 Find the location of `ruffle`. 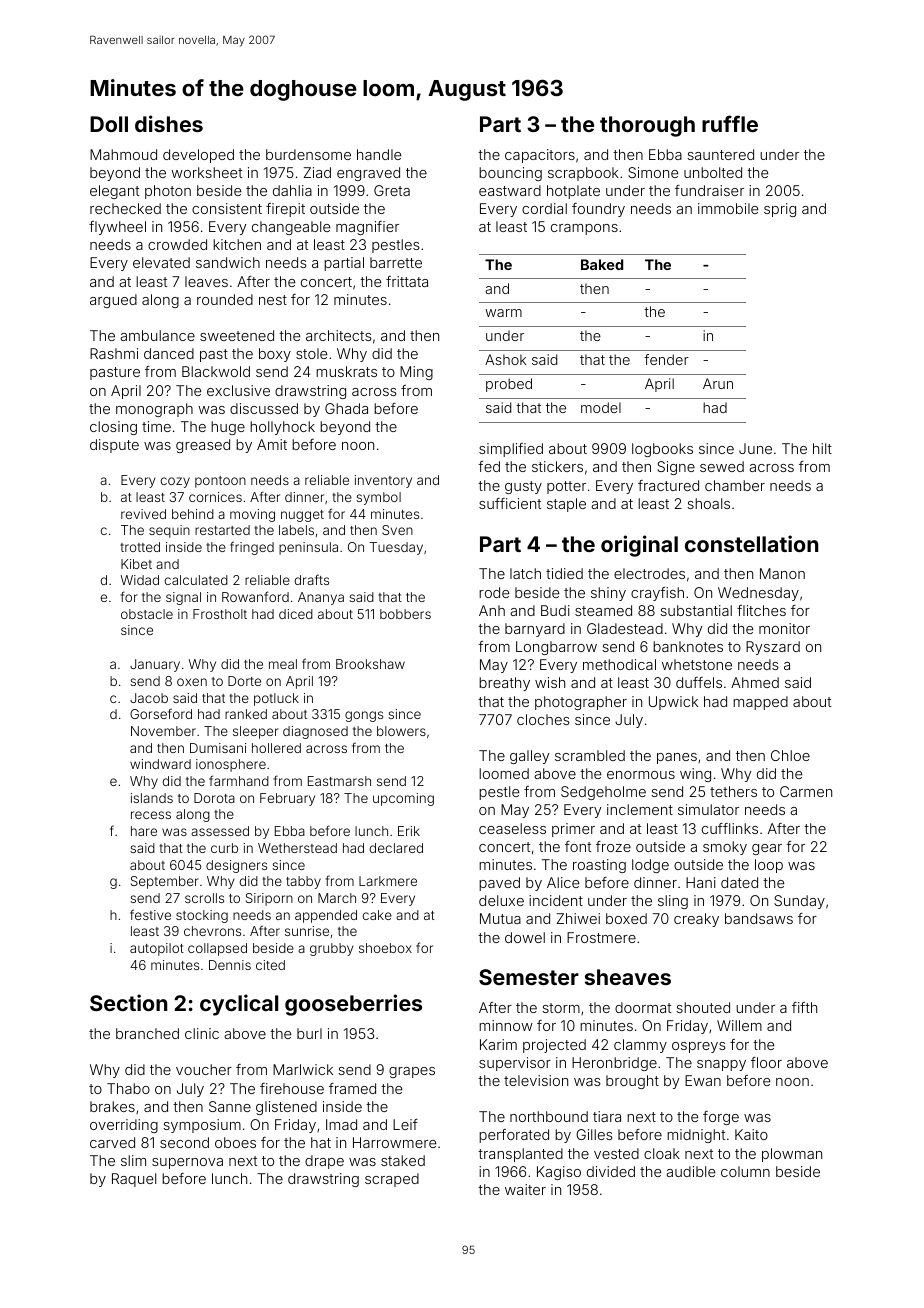

ruffle is located at coordinates (730, 123).
